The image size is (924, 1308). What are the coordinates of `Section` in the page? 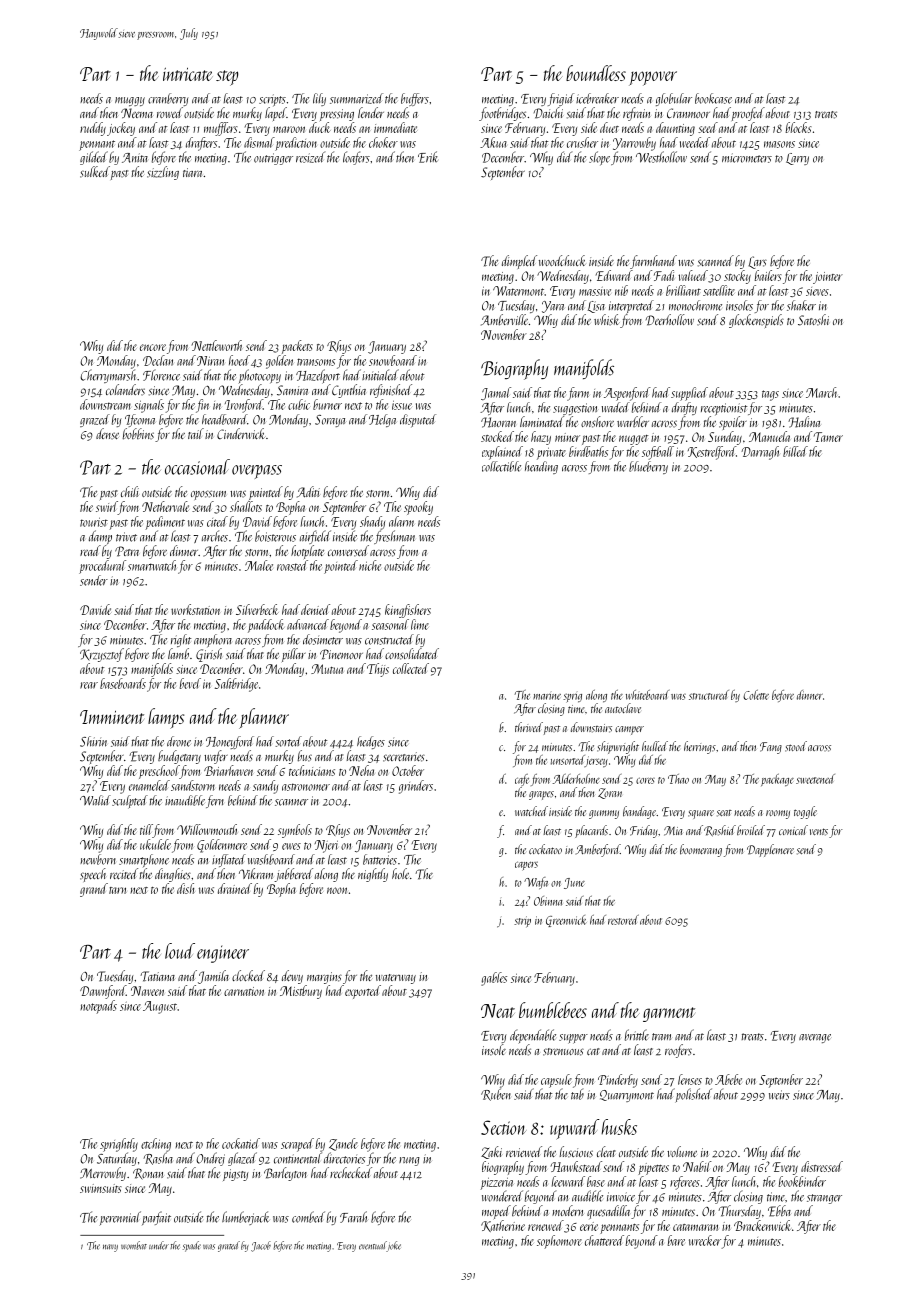 It's located at (503, 1127).
